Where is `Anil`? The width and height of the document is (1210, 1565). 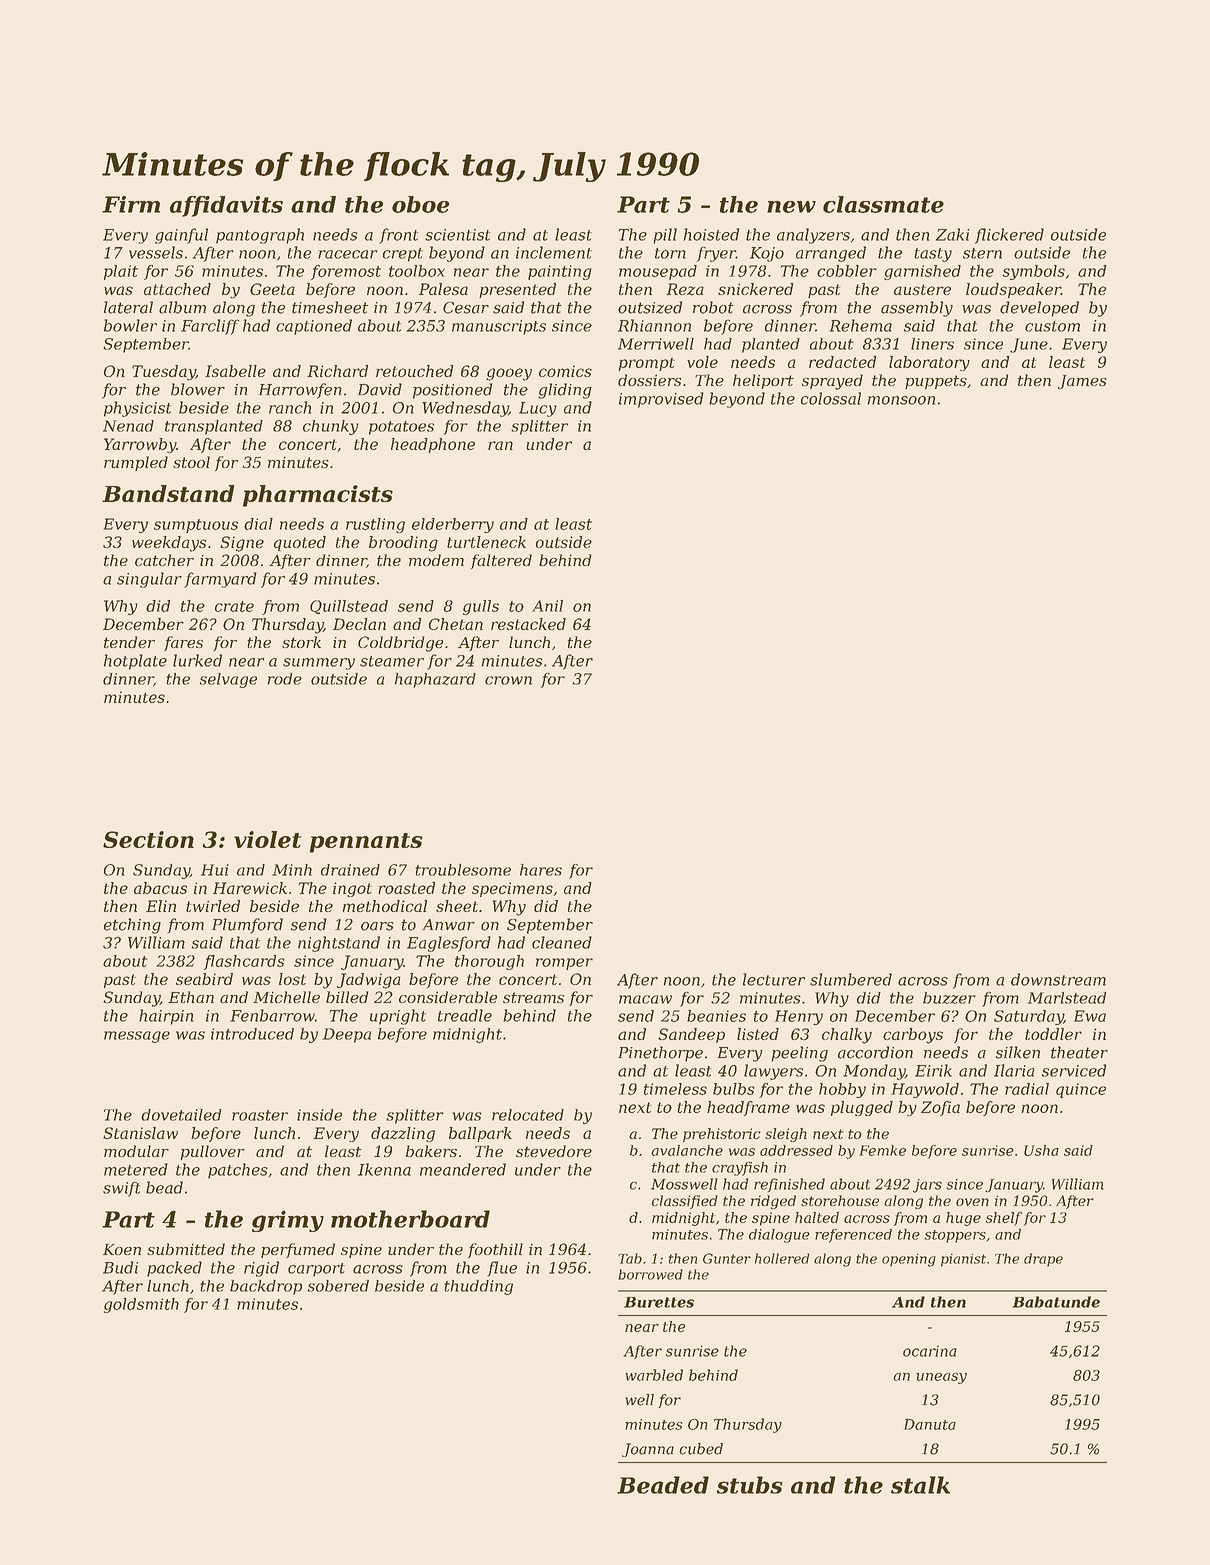 Anil is located at coordinates (547, 606).
